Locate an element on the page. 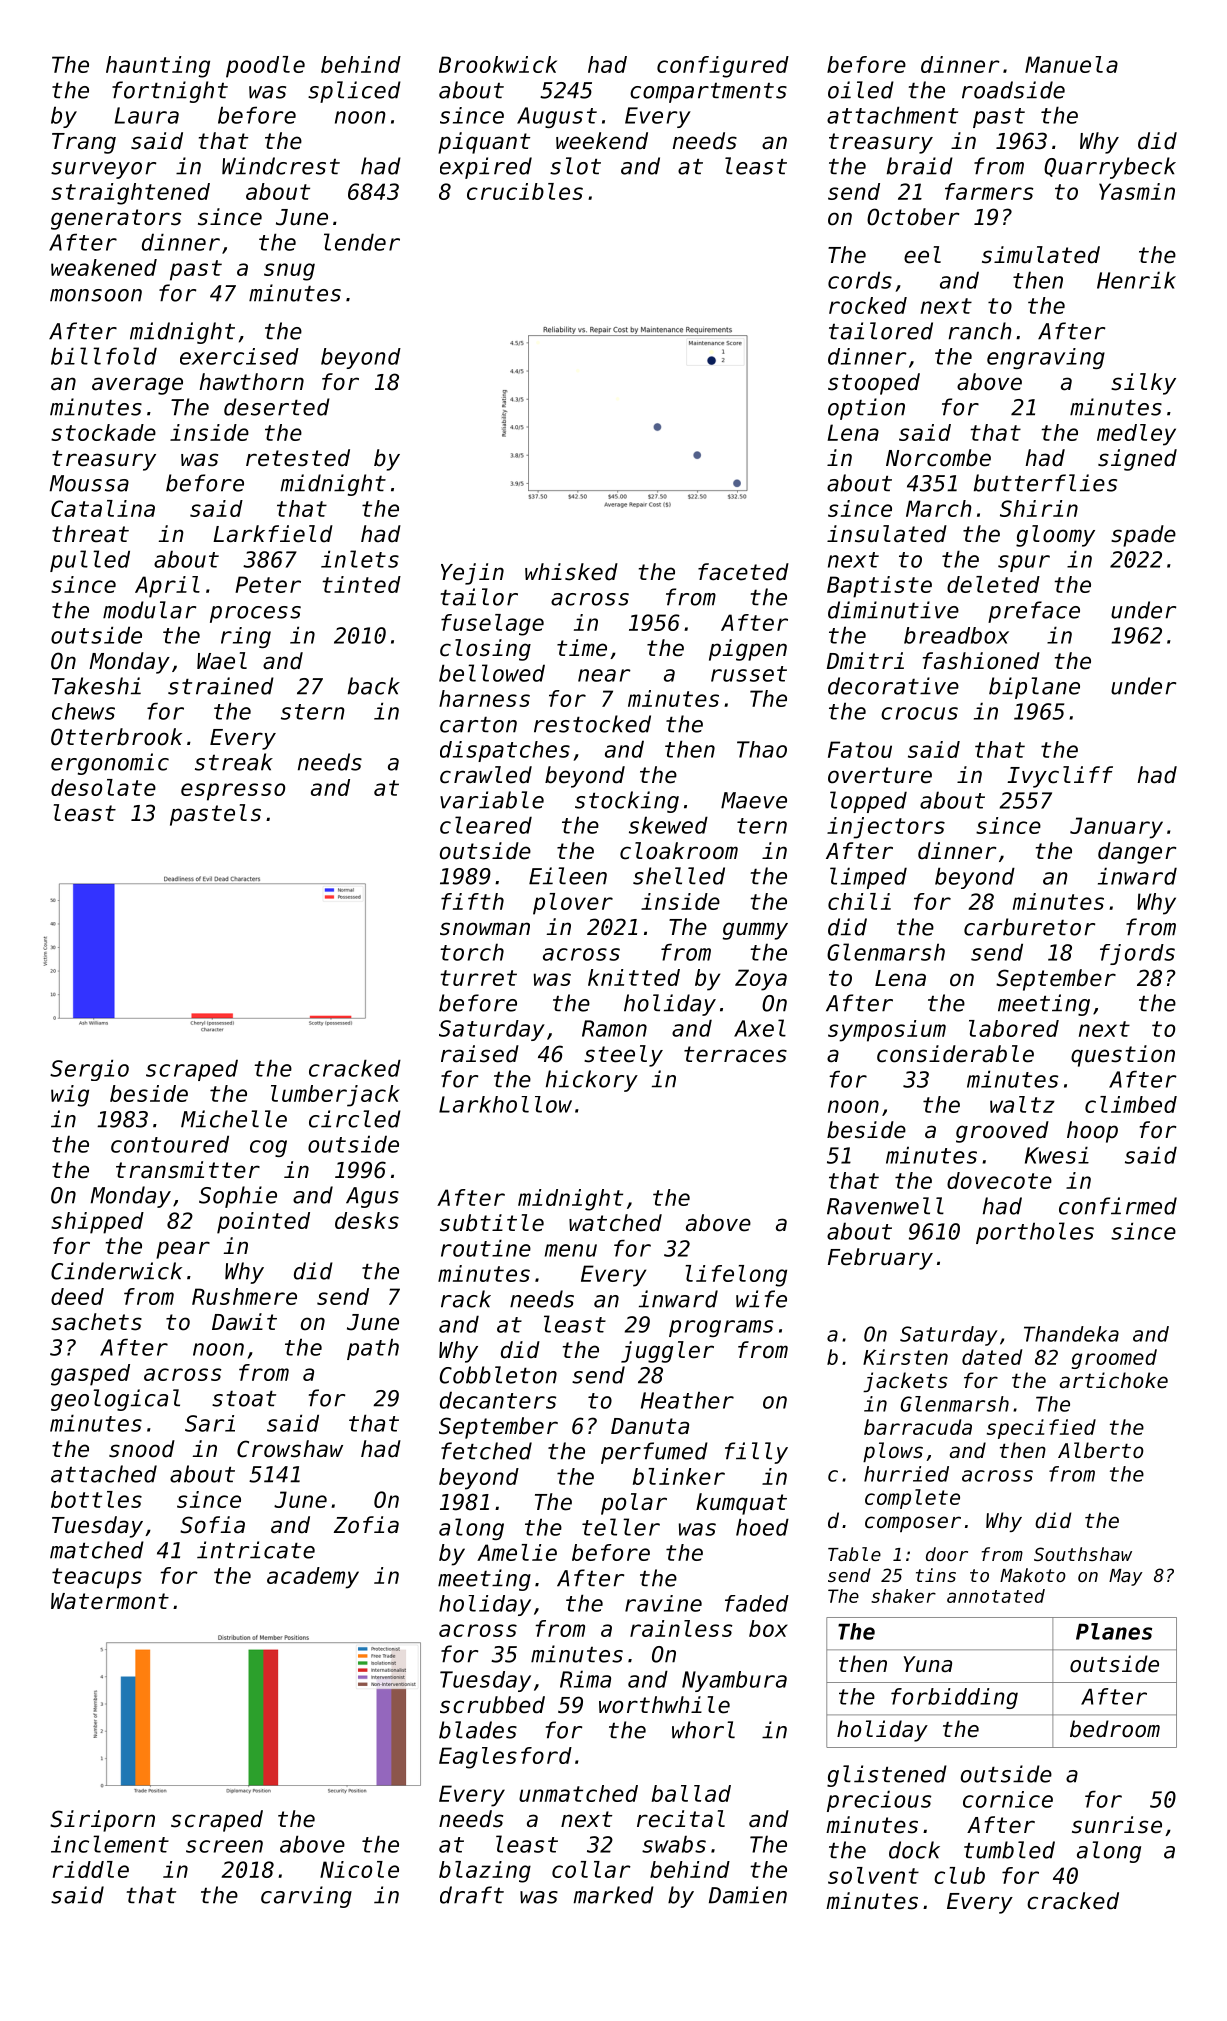  question is located at coordinates (1123, 1056).
